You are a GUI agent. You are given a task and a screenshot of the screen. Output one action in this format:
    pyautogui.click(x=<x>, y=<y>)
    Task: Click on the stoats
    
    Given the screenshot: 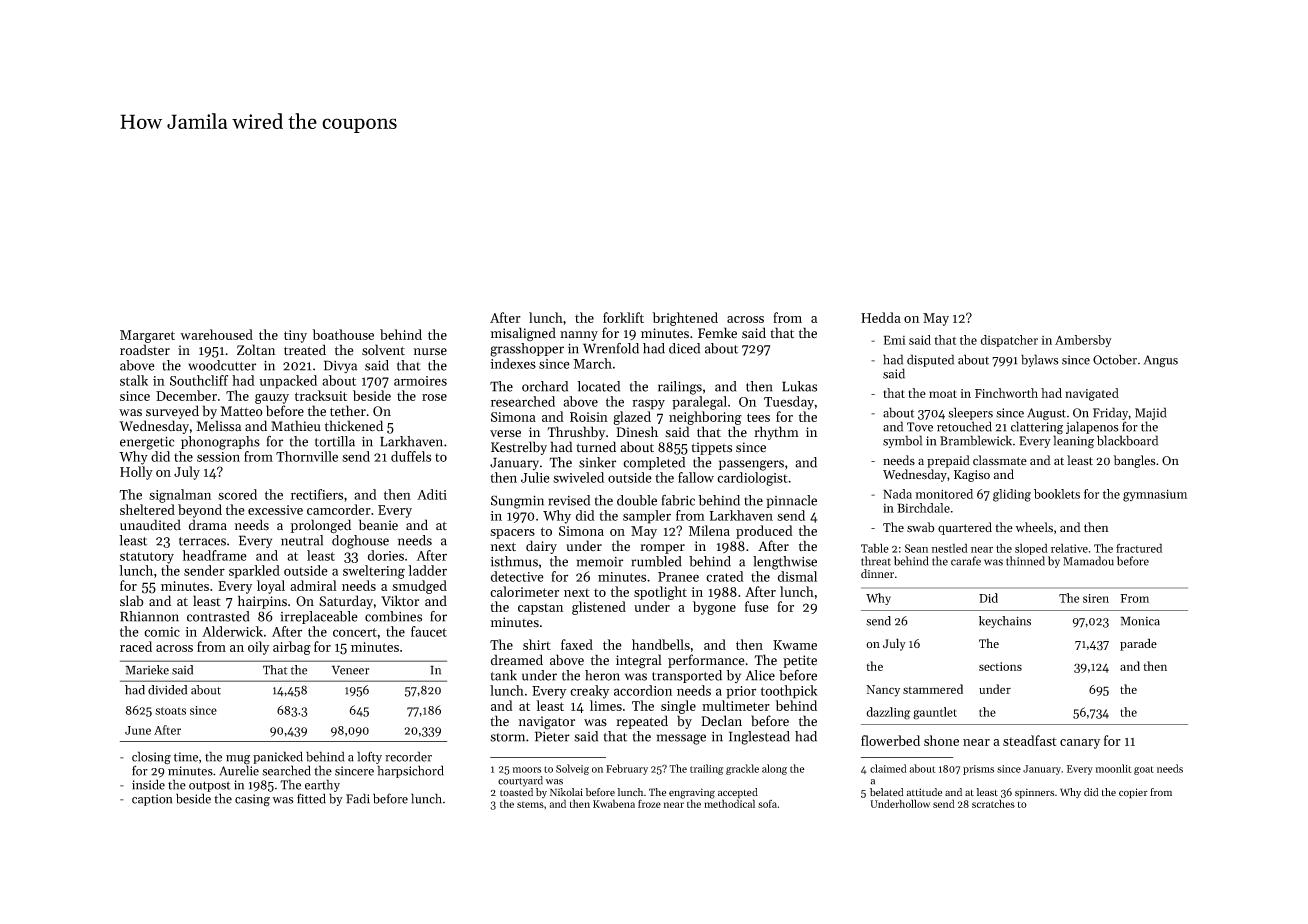 What is the action you would take?
    pyautogui.click(x=170, y=711)
